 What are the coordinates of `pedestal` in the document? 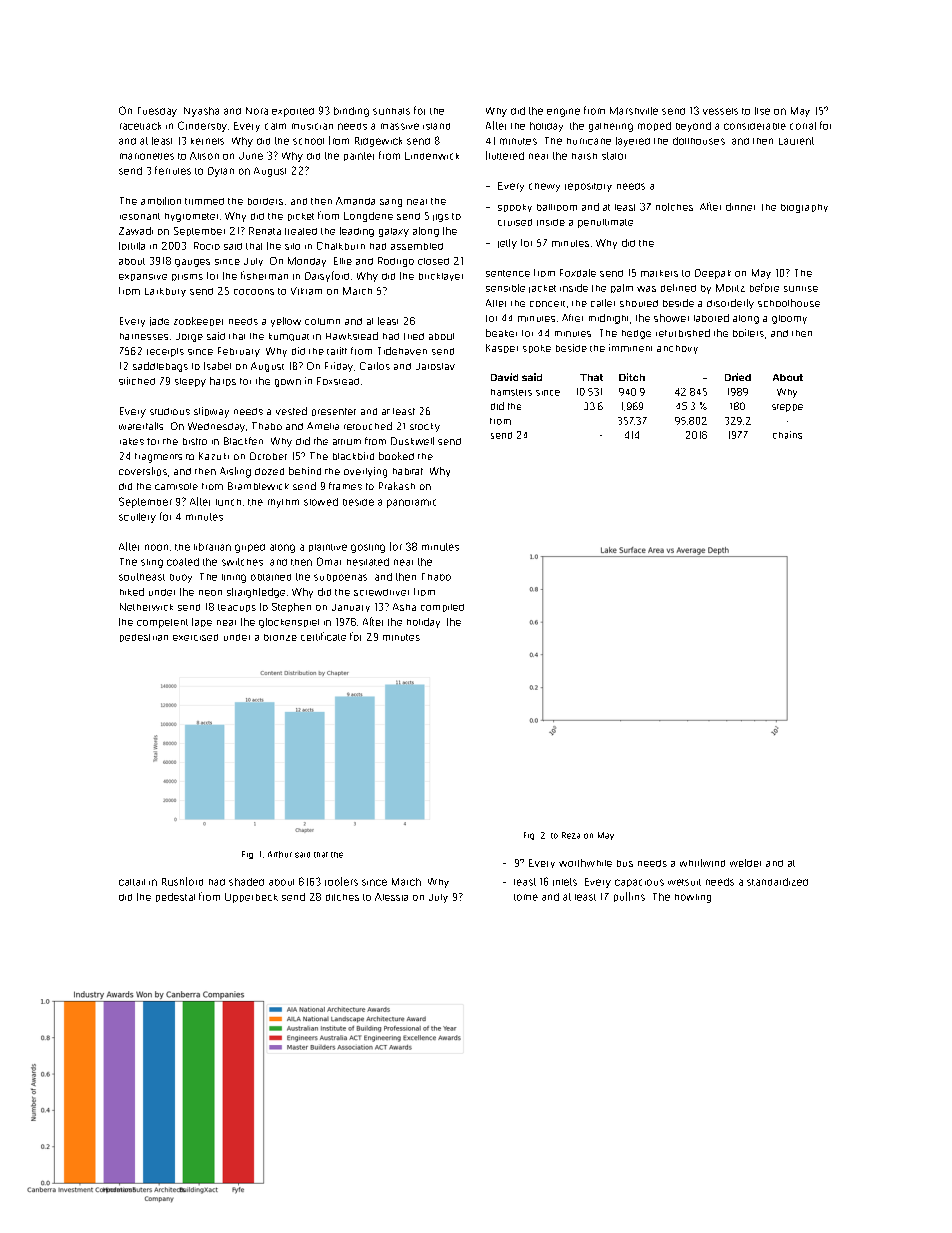 It's located at (175, 897).
